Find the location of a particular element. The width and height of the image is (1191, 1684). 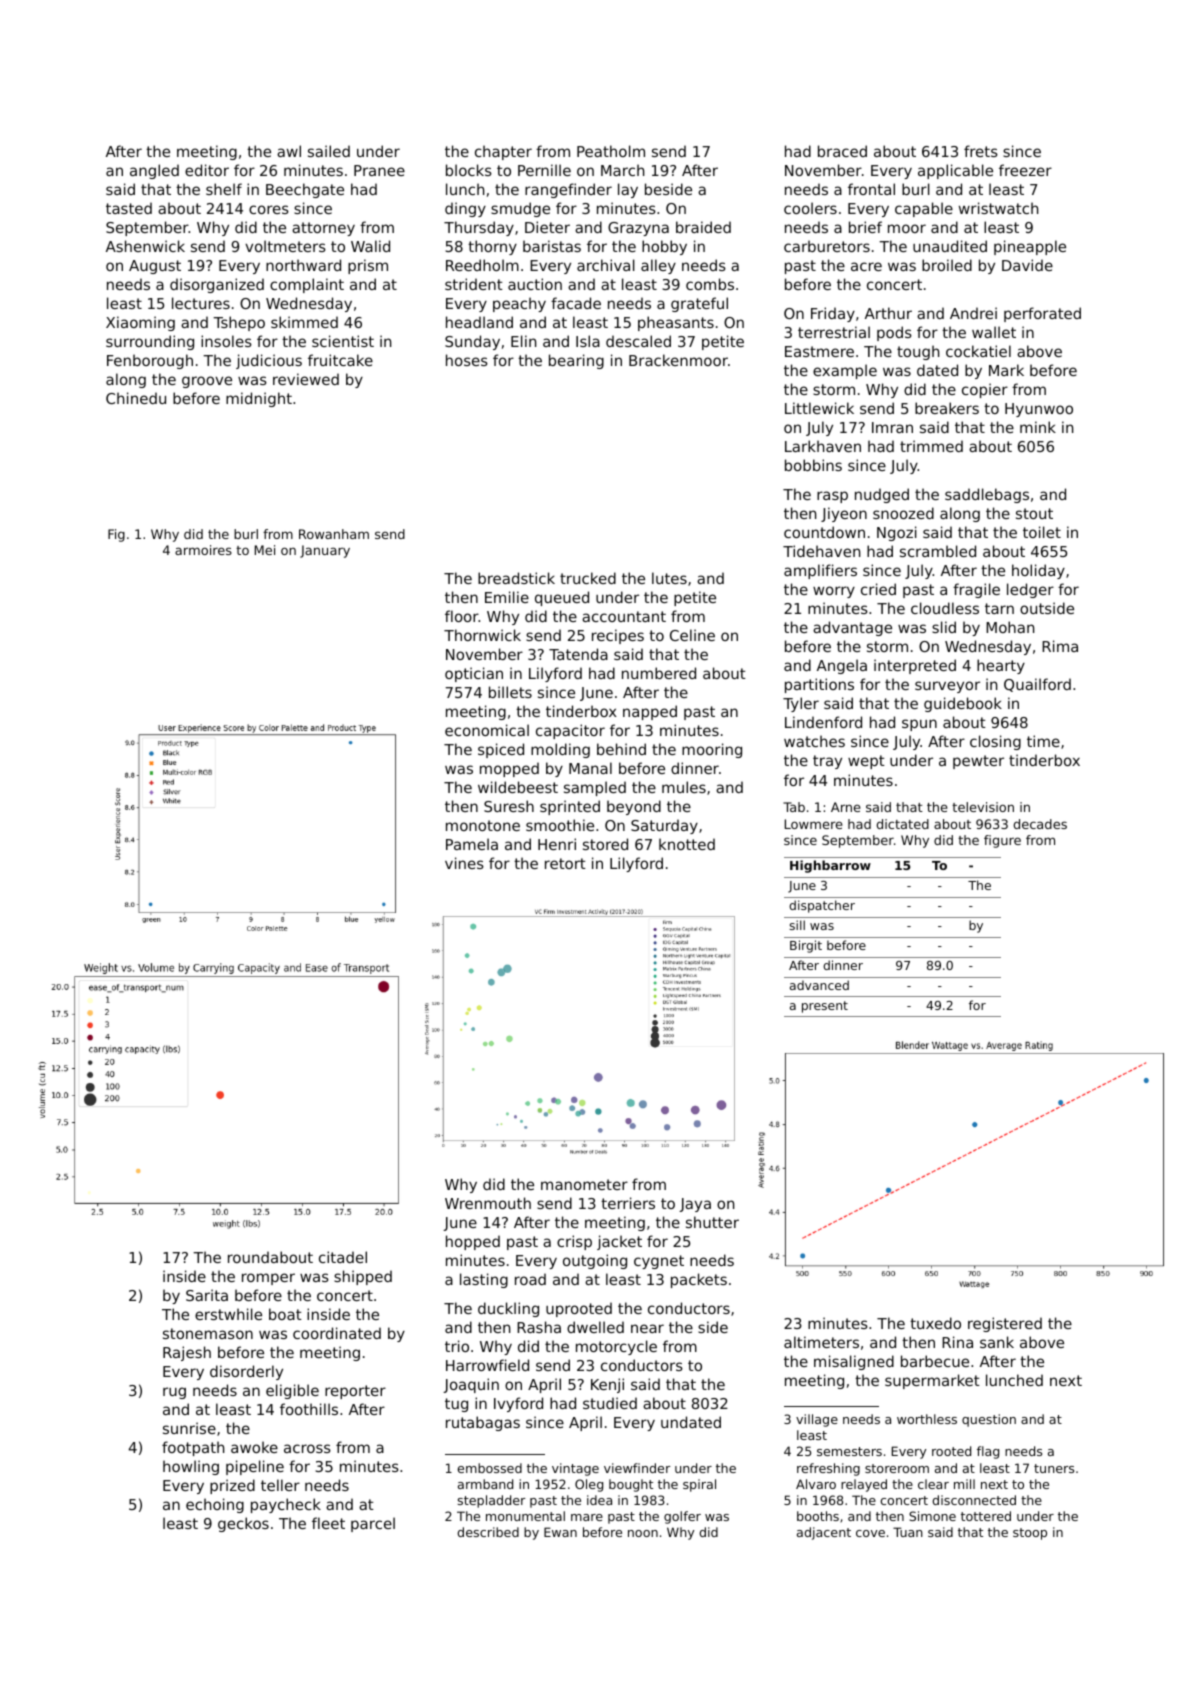

trucked is located at coordinates (588, 578).
